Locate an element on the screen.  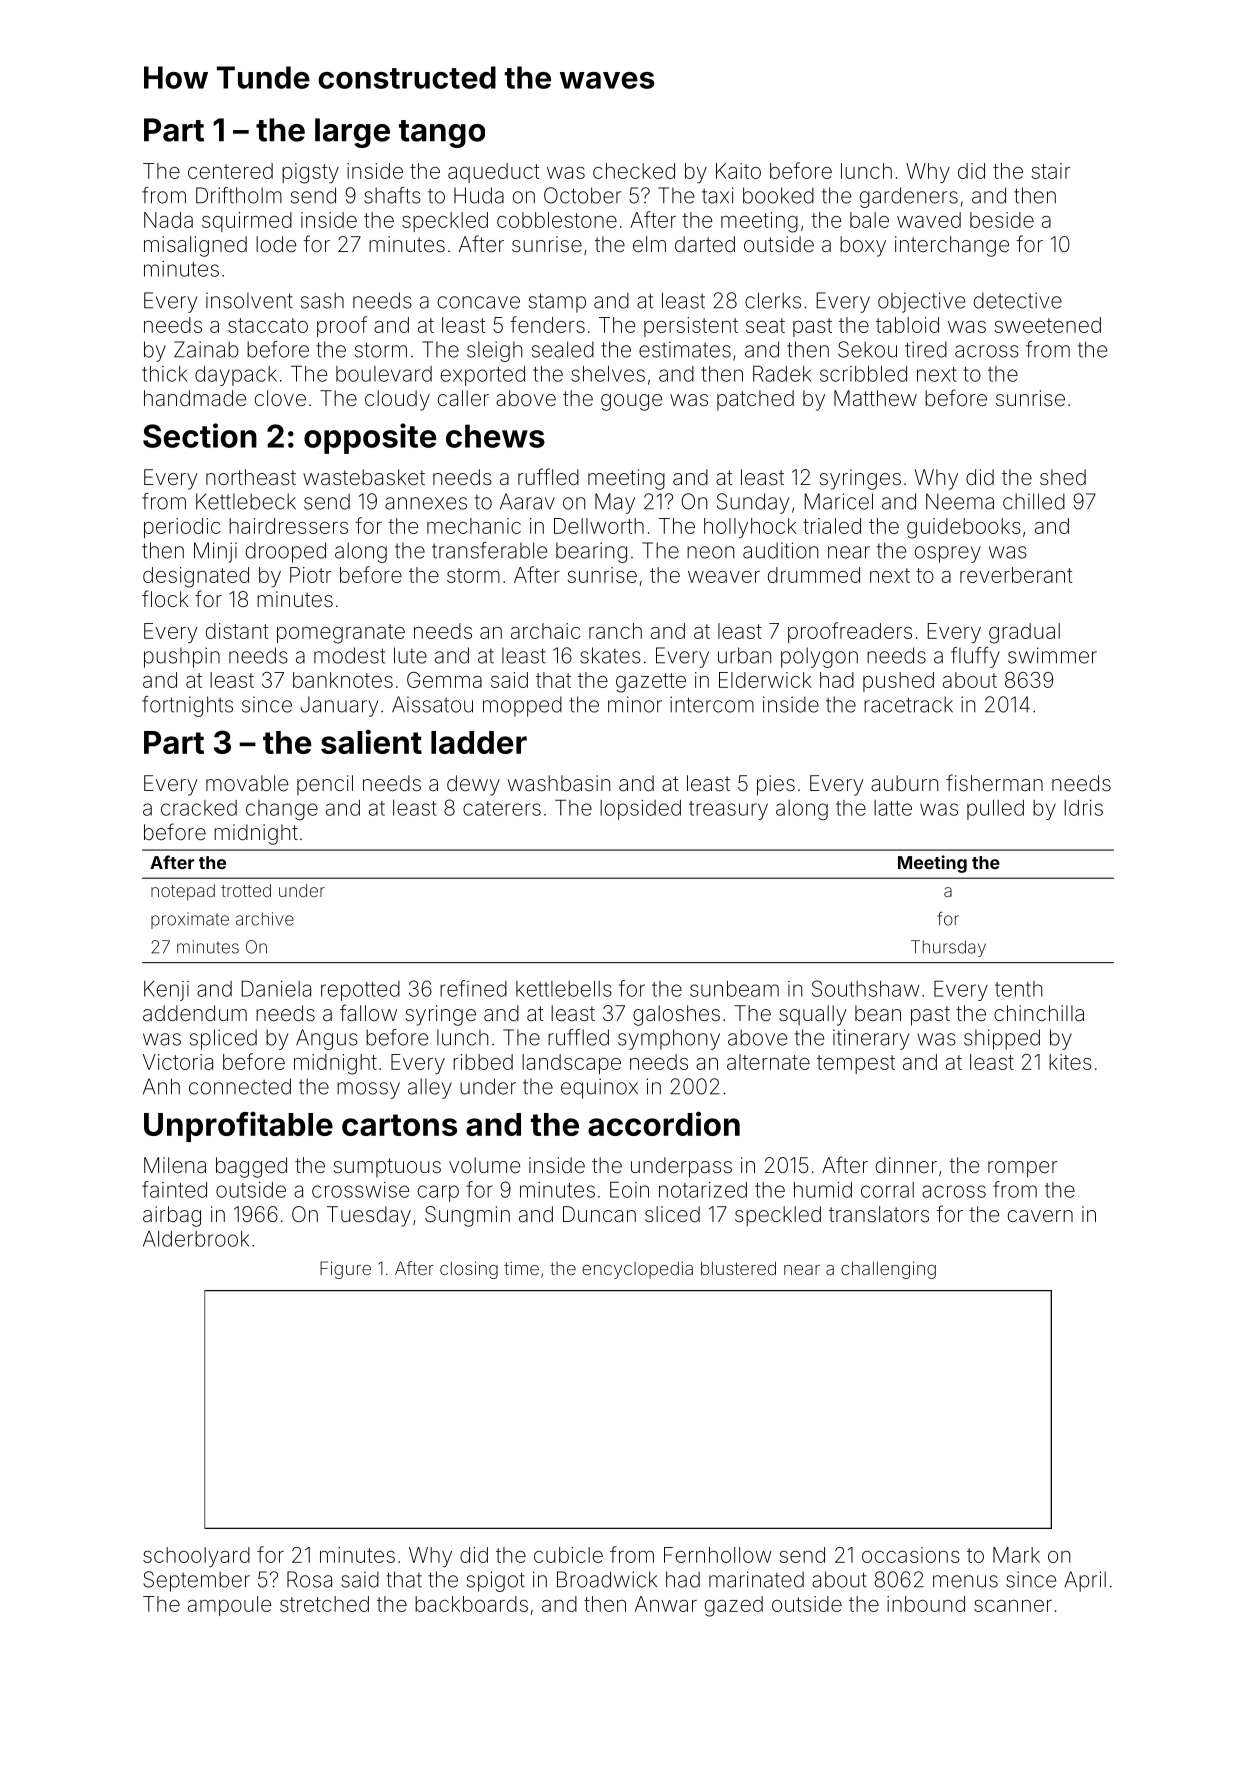
menus is located at coordinates (965, 1581).
